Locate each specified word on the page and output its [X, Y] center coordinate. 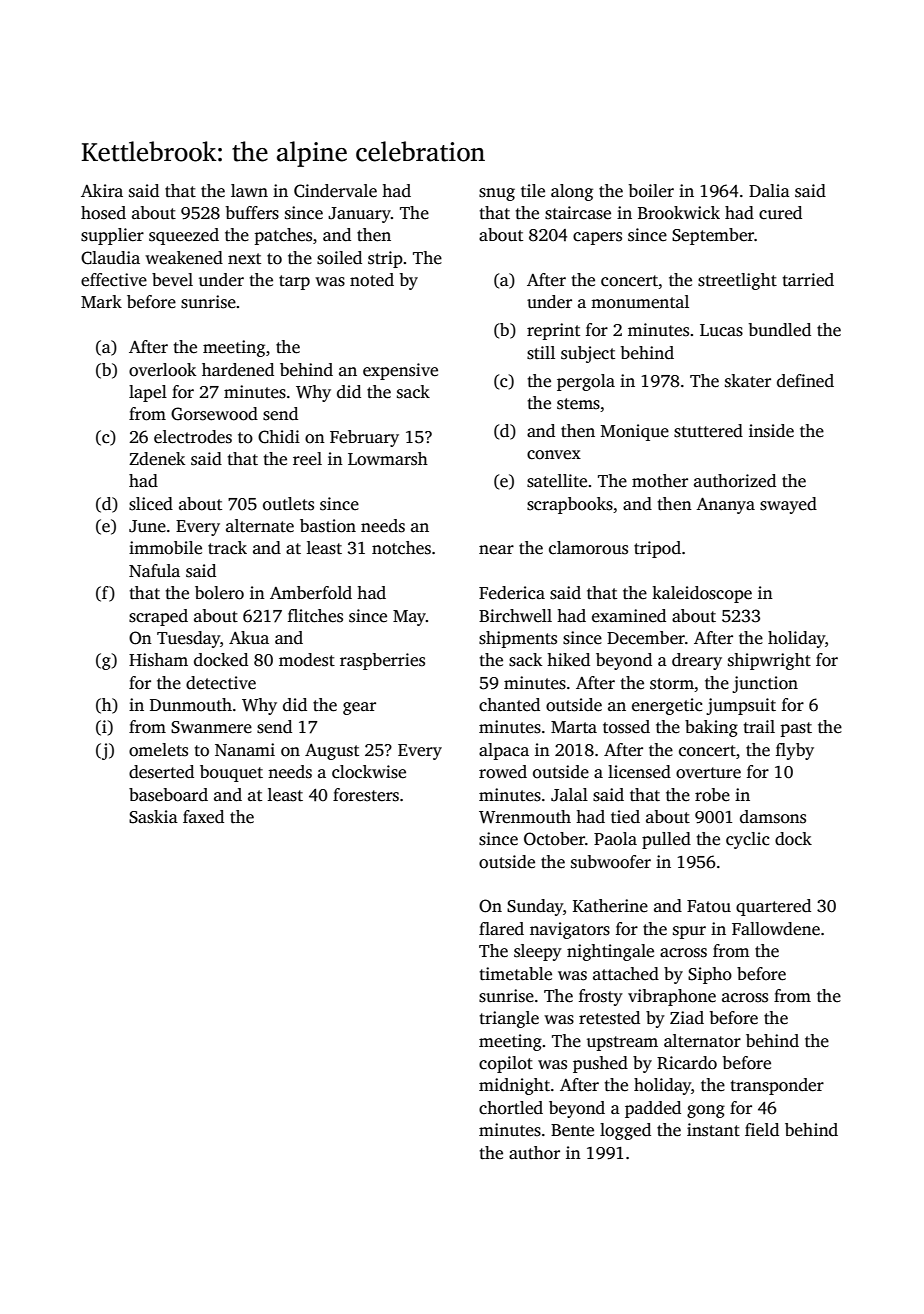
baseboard [168, 795]
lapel [148, 393]
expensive [400, 371]
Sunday [535, 907]
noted [372, 280]
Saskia [153, 817]
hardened [238, 370]
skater [748, 381]
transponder [777, 1086]
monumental [640, 302]
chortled [511, 1108]
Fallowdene [776, 929]
